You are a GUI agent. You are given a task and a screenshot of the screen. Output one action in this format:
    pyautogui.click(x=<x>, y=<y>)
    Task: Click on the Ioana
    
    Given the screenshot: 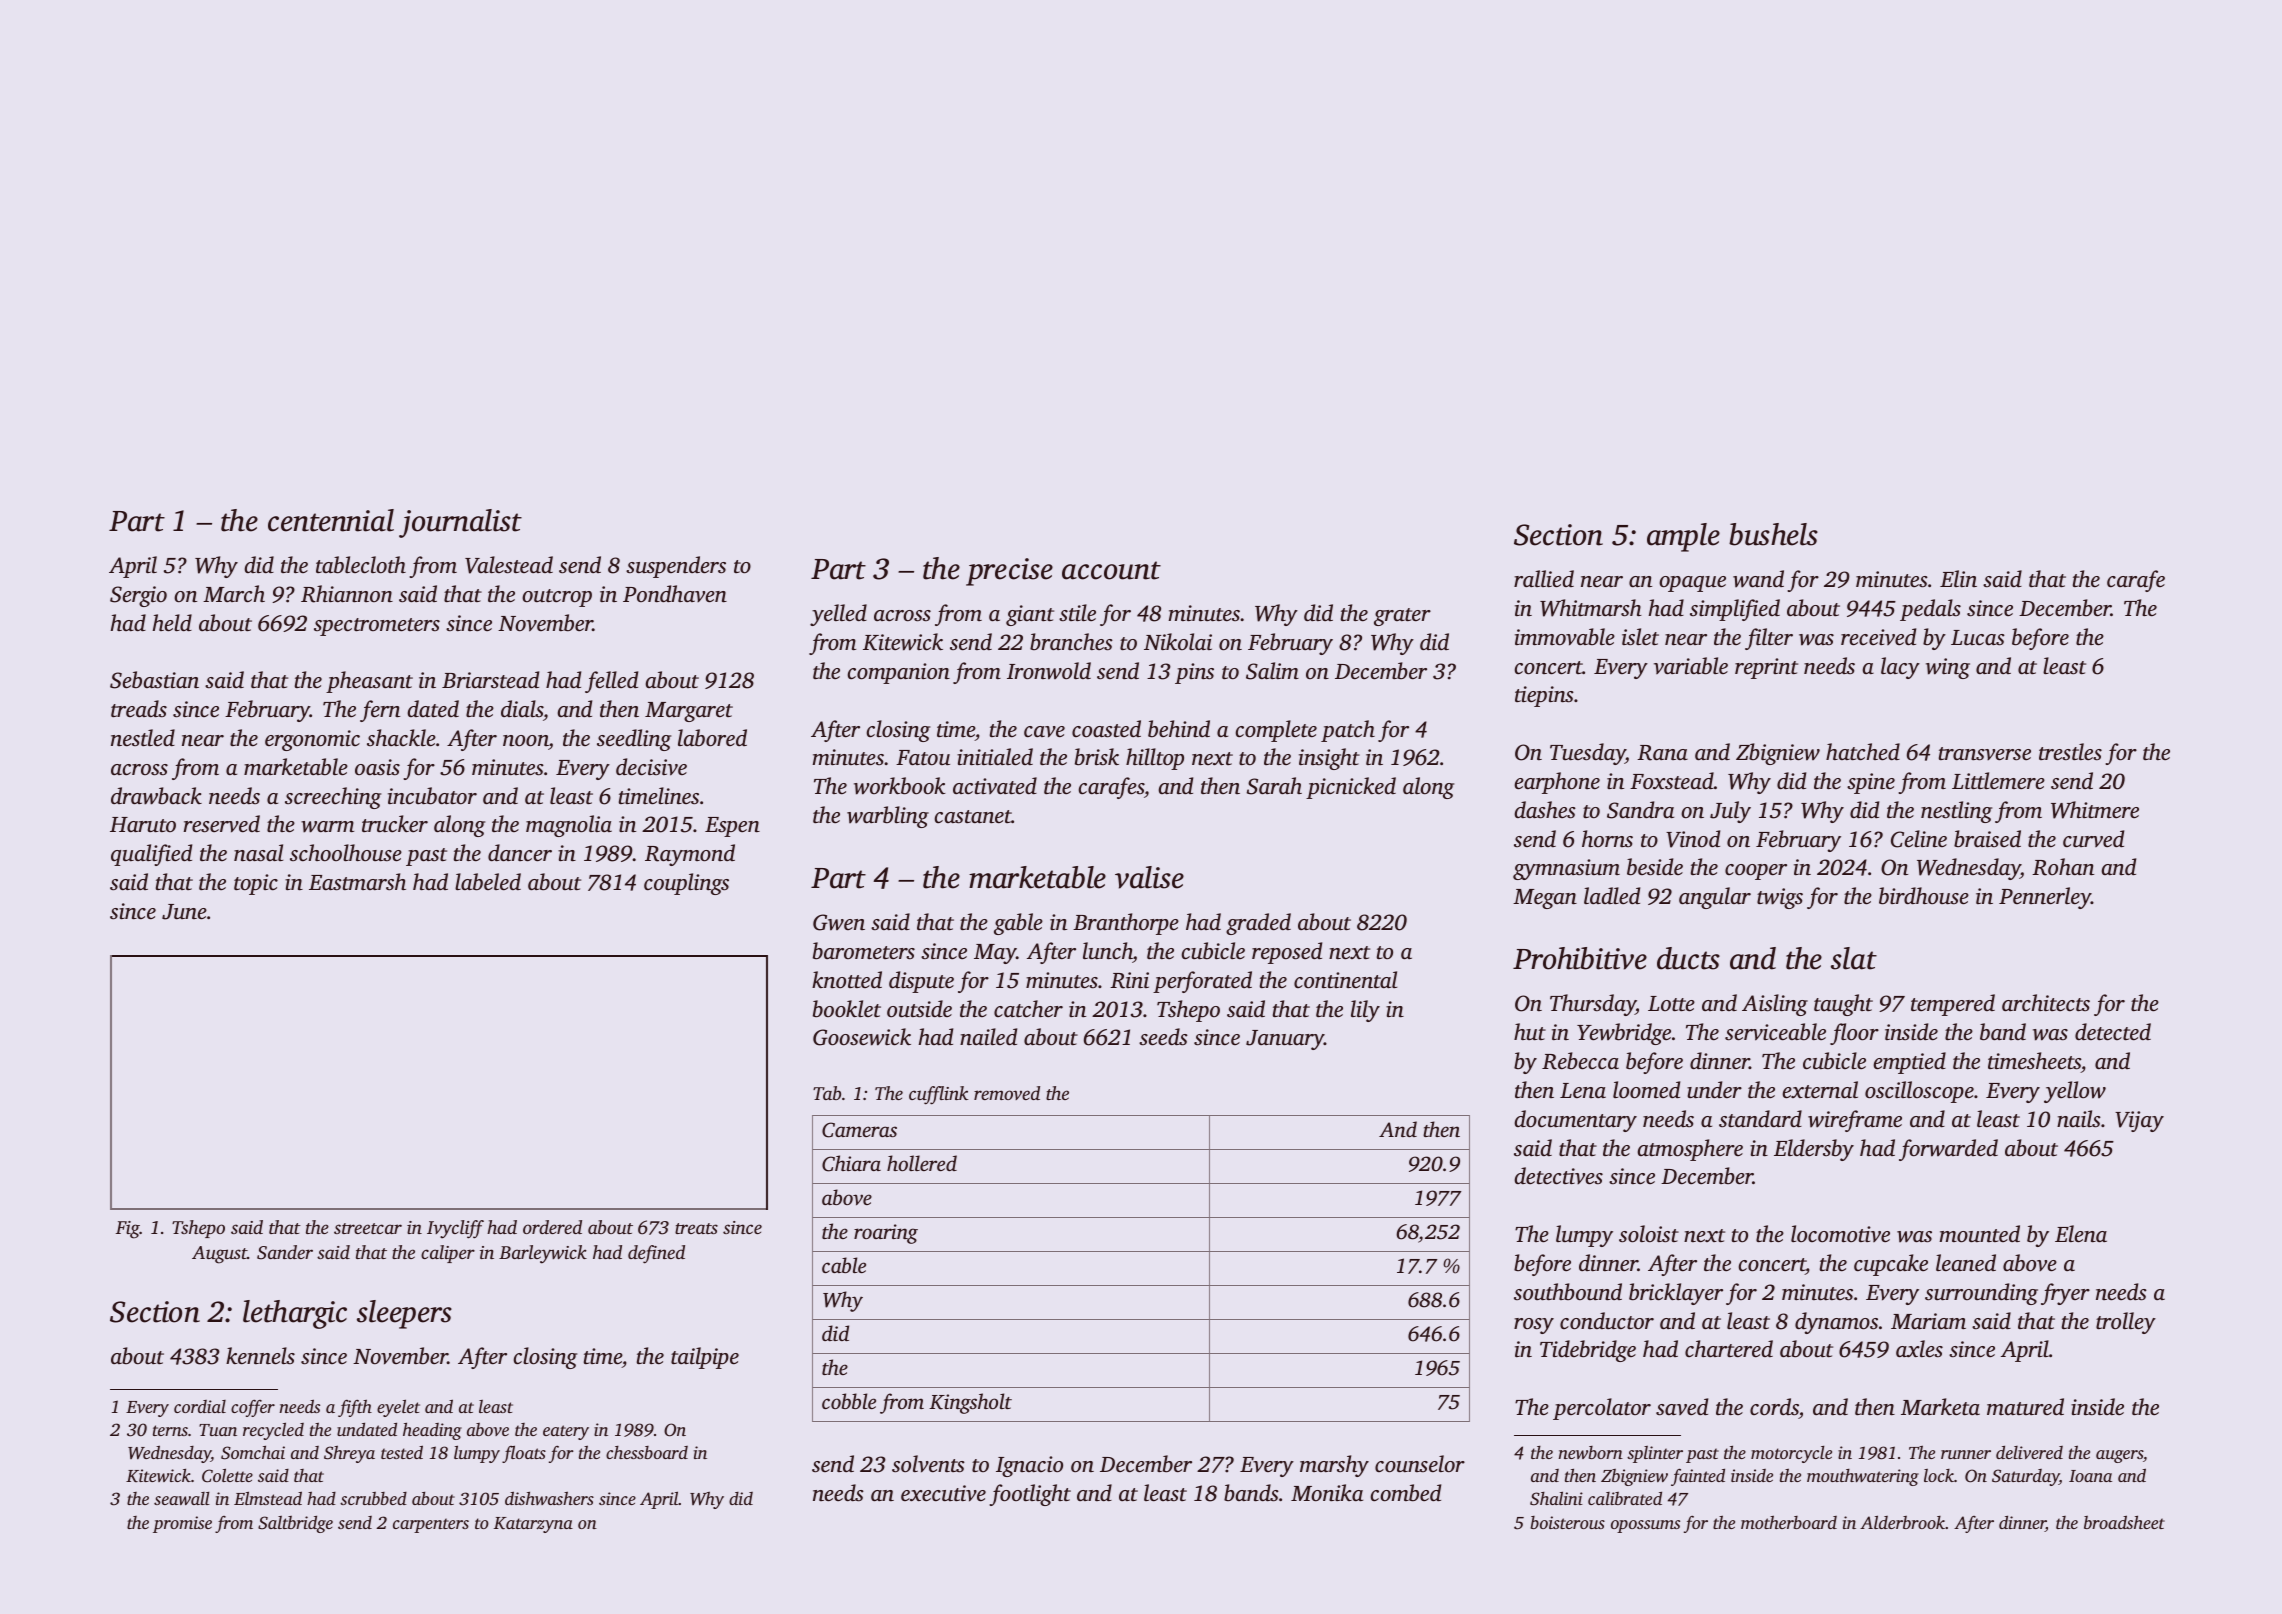 What is the action you would take?
    pyautogui.click(x=2090, y=1476)
